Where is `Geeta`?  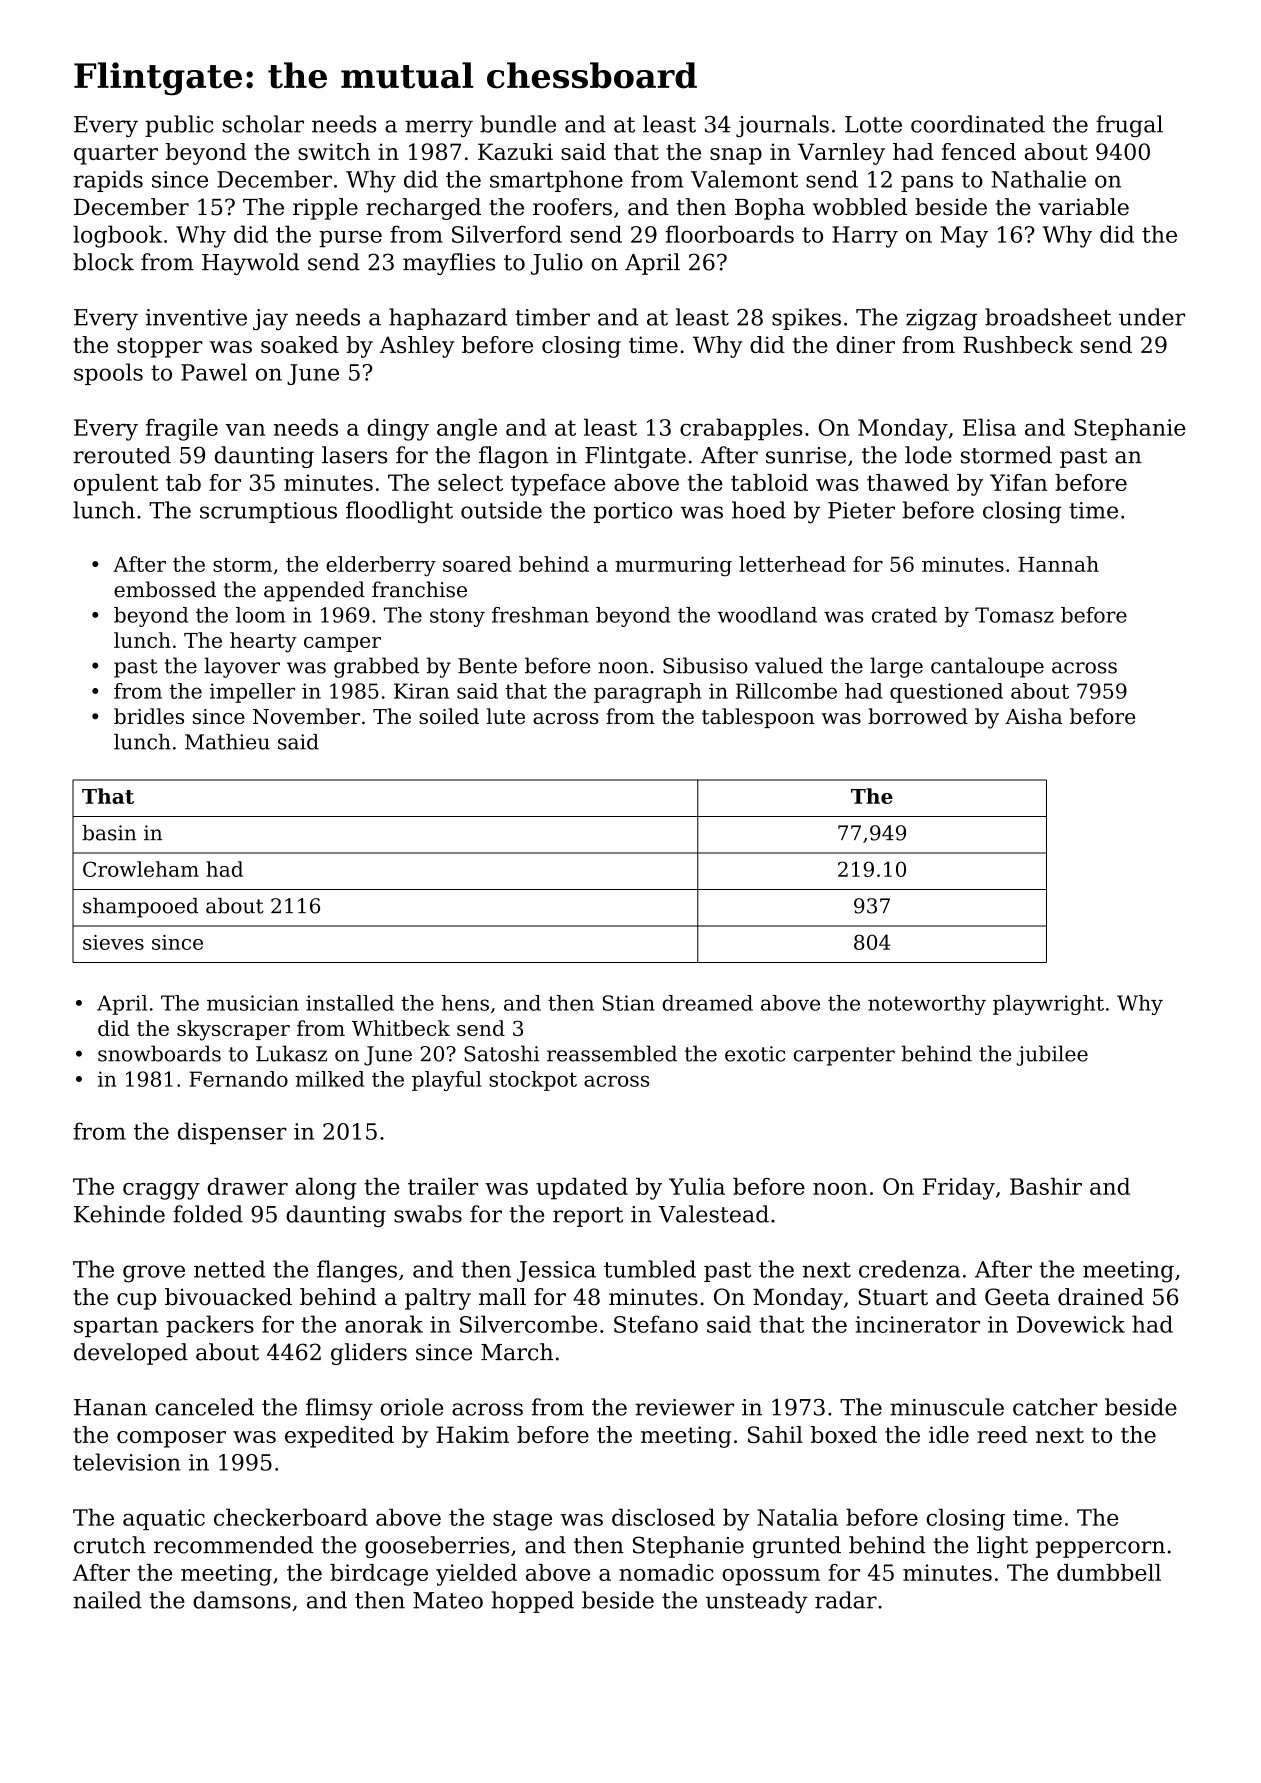
Geeta is located at coordinates (1017, 1297).
